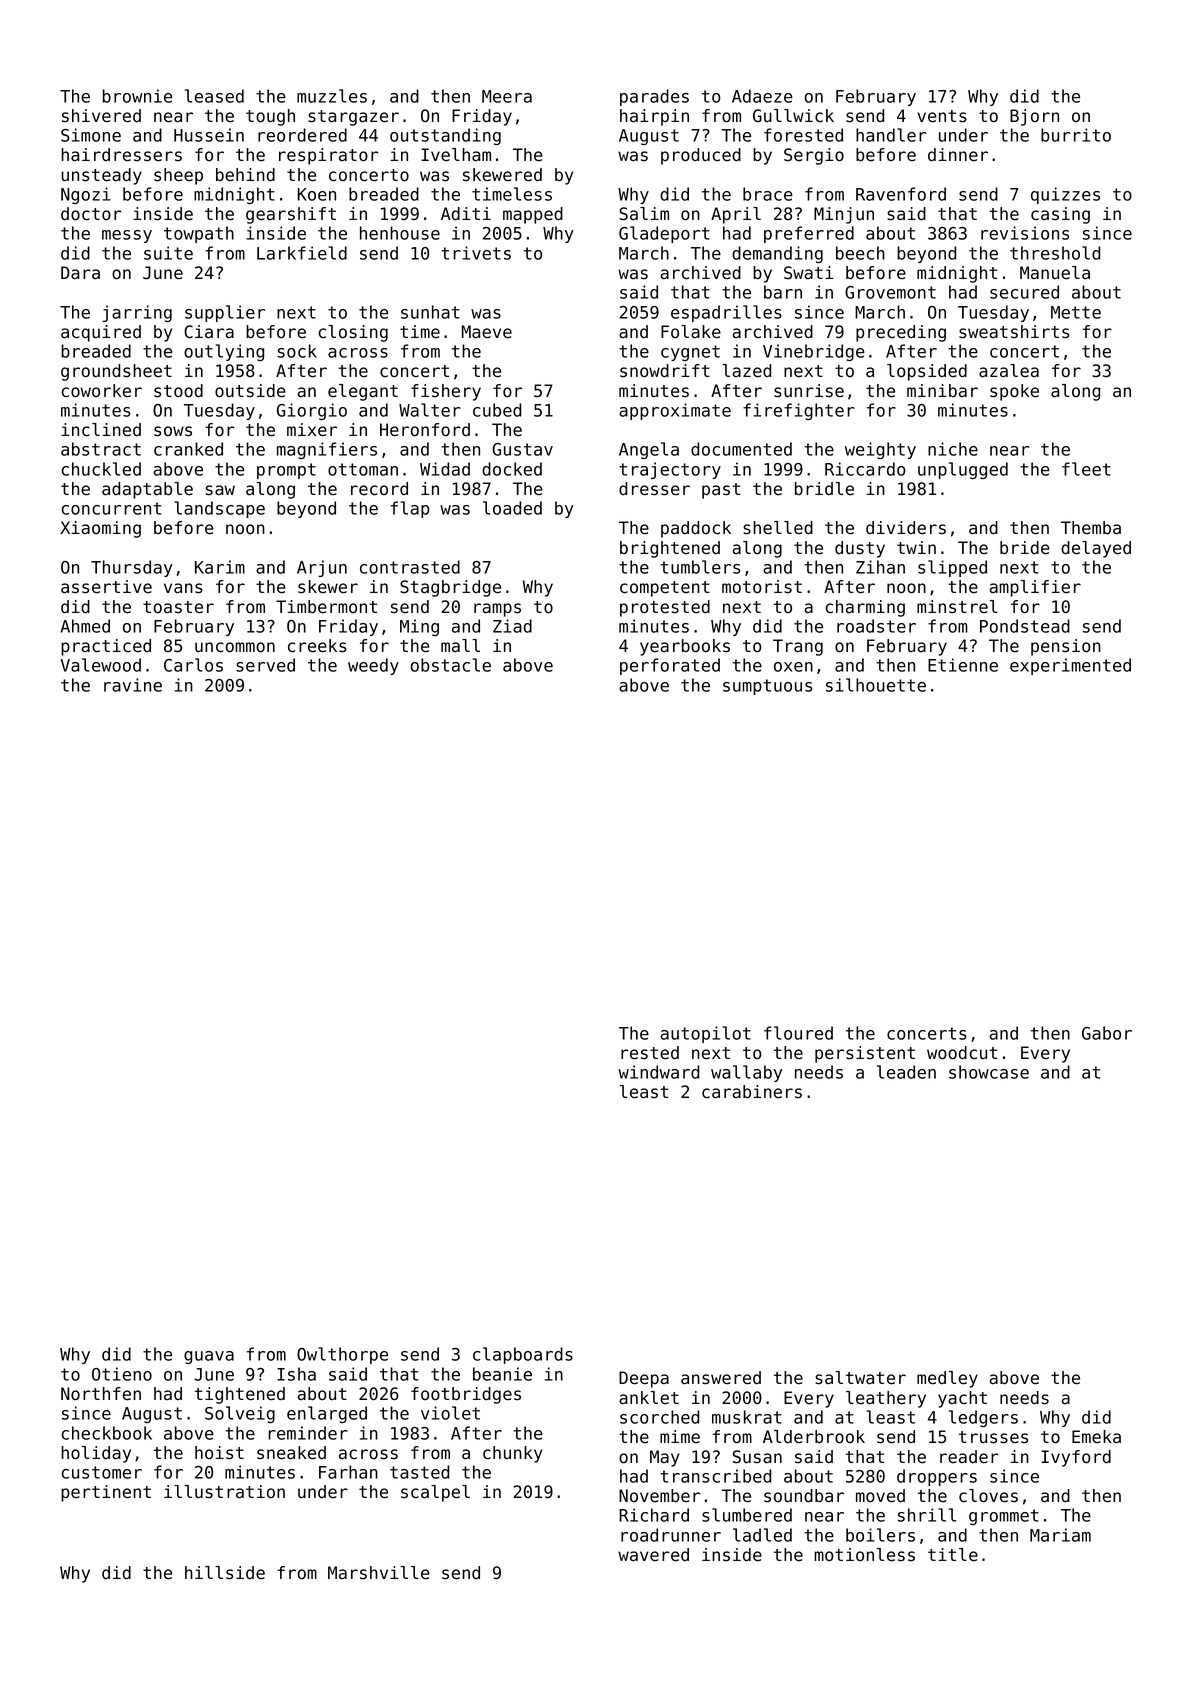 This page has width=1196, height=1691. I want to click on Timbermont, so click(326, 607).
